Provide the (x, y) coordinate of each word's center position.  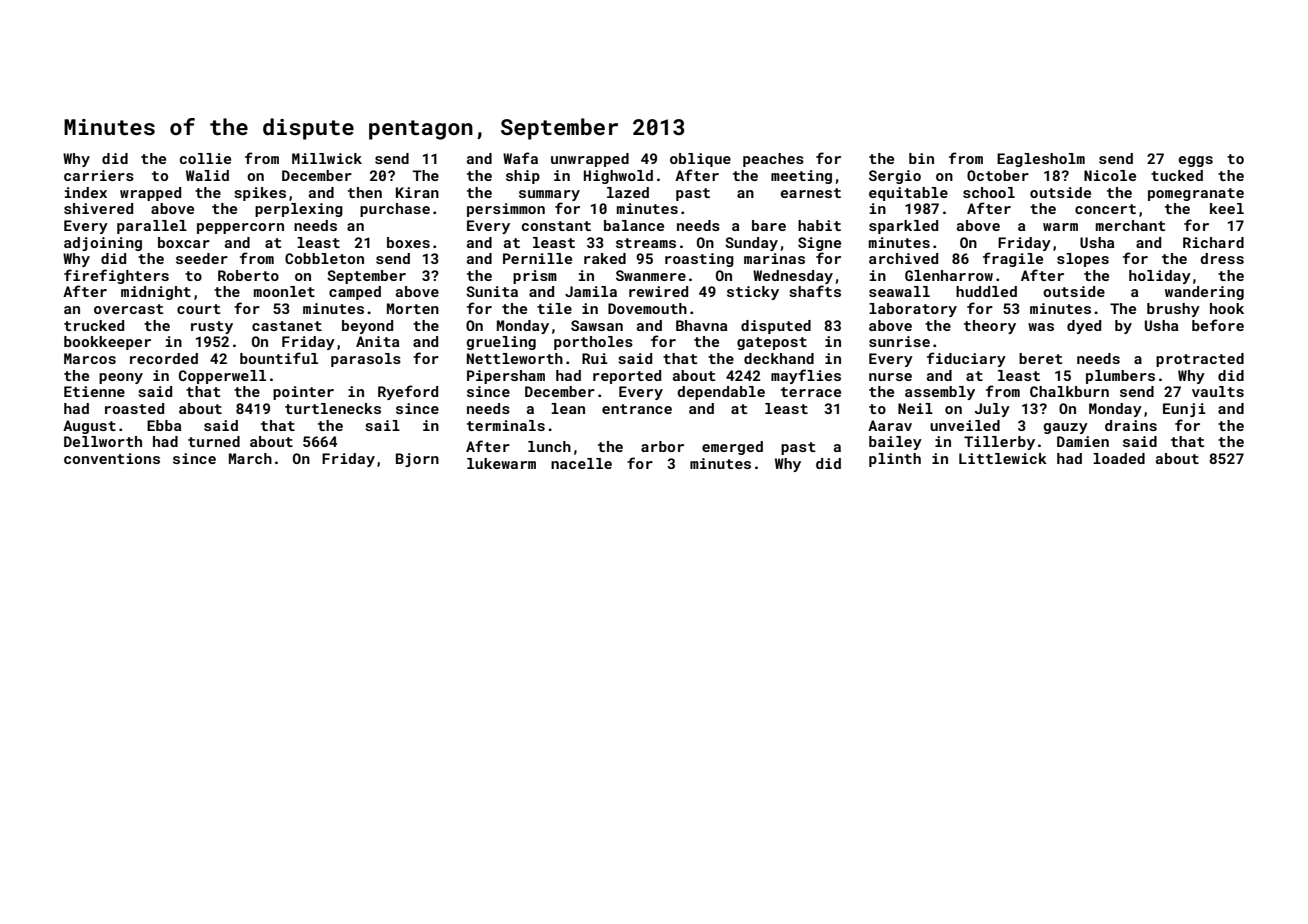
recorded (164, 358)
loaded (1119, 458)
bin (921, 158)
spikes (260, 194)
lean (568, 408)
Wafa (520, 158)
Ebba (164, 425)
